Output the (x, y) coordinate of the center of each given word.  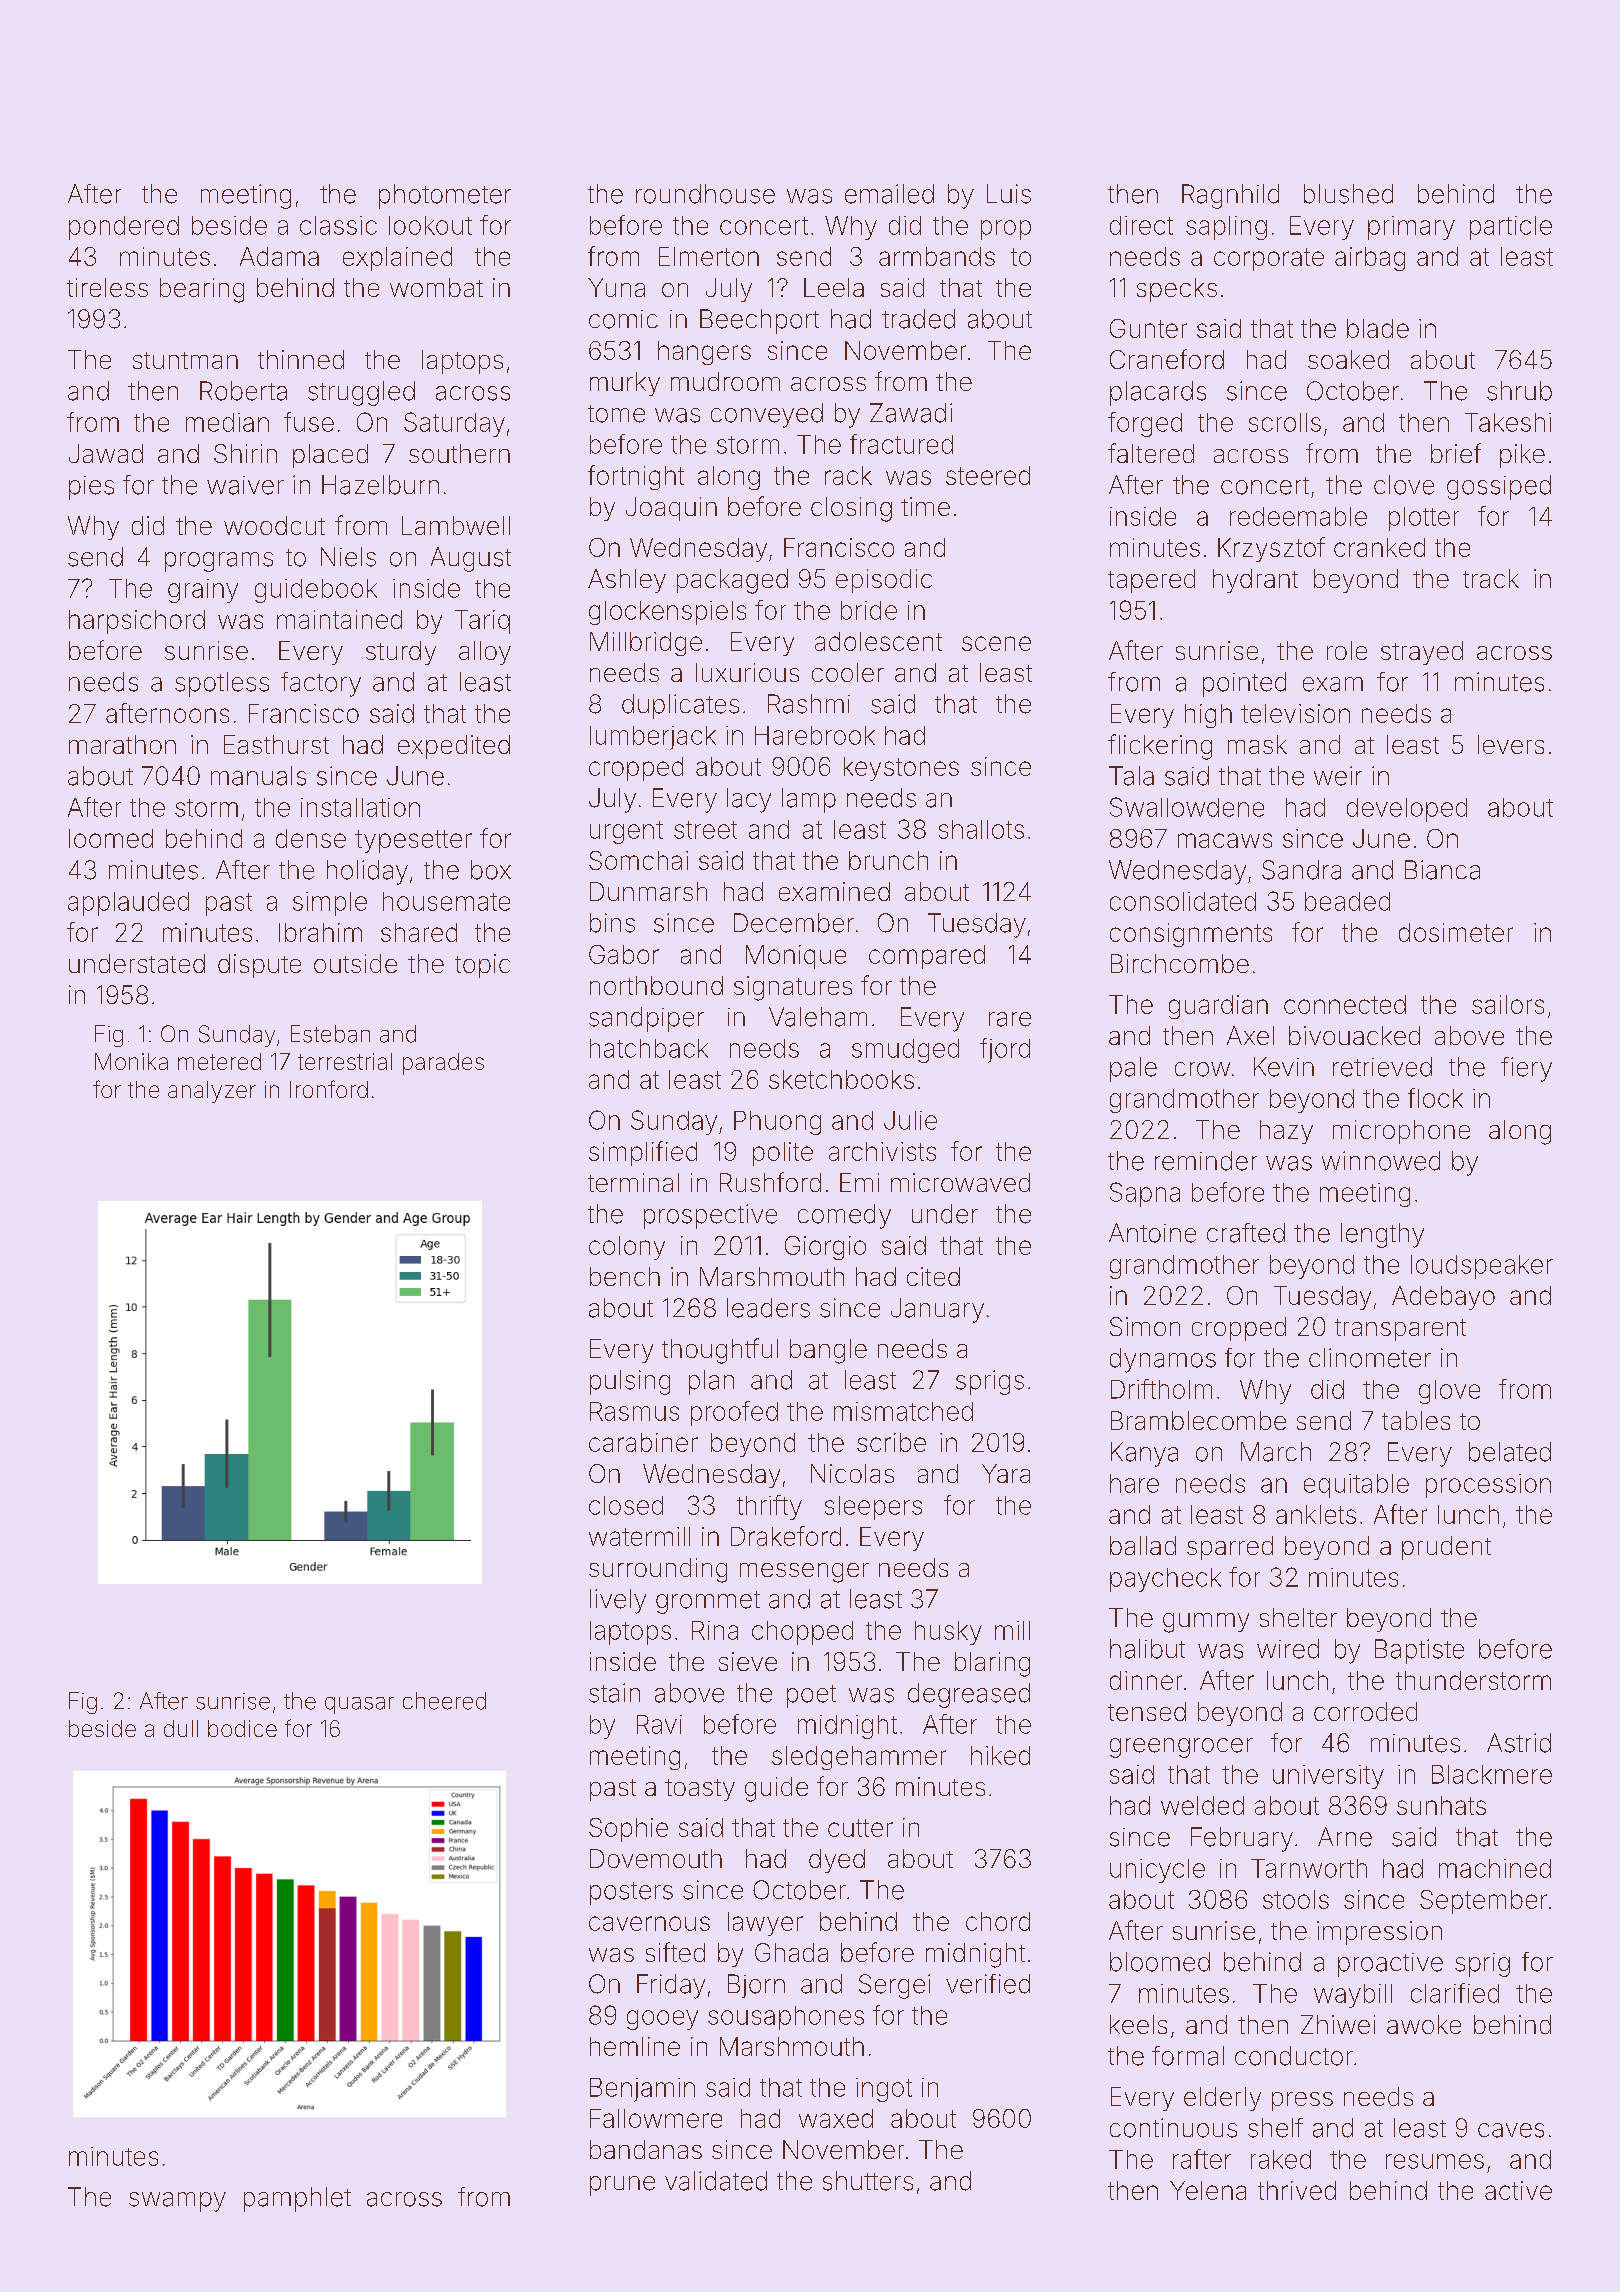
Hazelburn (380, 485)
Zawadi (911, 413)
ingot (884, 2090)
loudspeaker (1482, 1267)
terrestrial (345, 1061)
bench (625, 1276)
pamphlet (297, 2199)
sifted (675, 1952)
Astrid (1519, 1743)
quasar (359, 1705)
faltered (1151, 453)
